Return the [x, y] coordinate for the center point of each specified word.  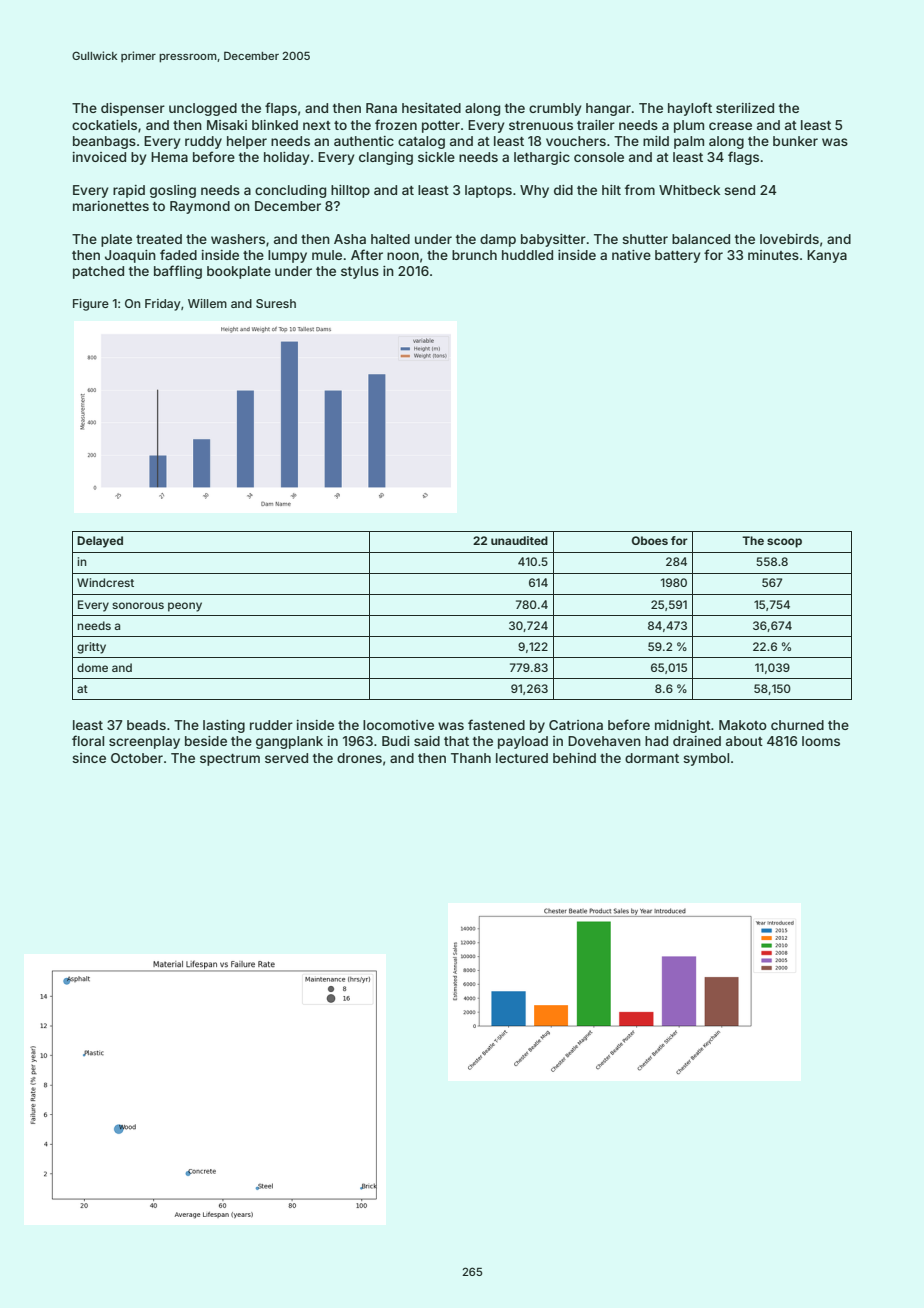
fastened [496, 724]
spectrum [230, 760]
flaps [281, 109]
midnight [683, 726]
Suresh [276, 303]
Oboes [650, 540]
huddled [527, 255]
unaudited [519, 540]
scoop [784, 543]
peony [185, 607]
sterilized [745, 108]
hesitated [431, 108]
